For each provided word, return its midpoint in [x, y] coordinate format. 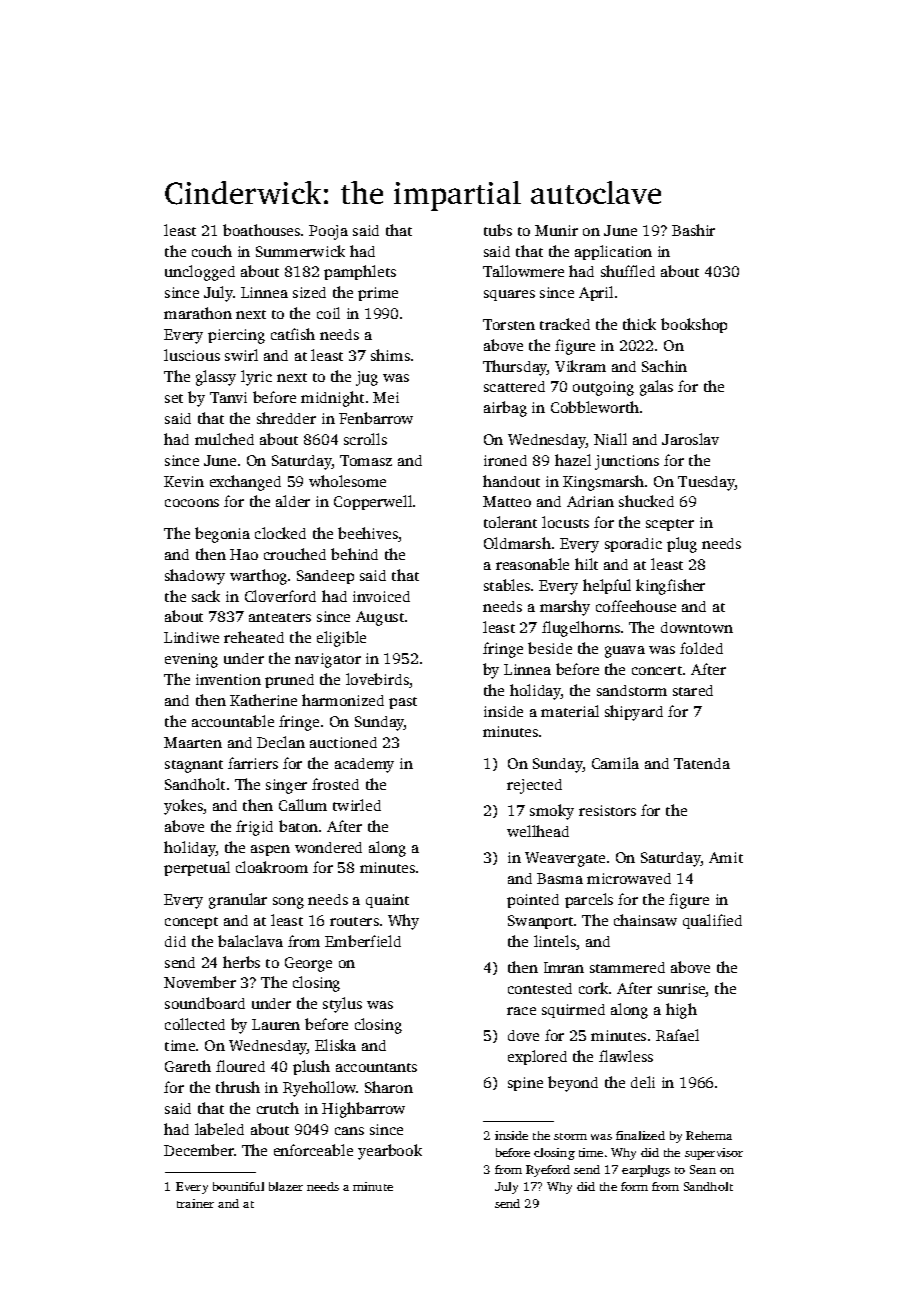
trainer [195, 1203]
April [596, 293]
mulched [224, 439]
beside [550, 648]
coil [328, 313]
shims [390, 355]
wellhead [538, 831]
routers [354, 921]
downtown [697, 627]
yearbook [390, 1152]
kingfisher [670, 587]
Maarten [193, 742]
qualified [712, 921]
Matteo [507, 501]
